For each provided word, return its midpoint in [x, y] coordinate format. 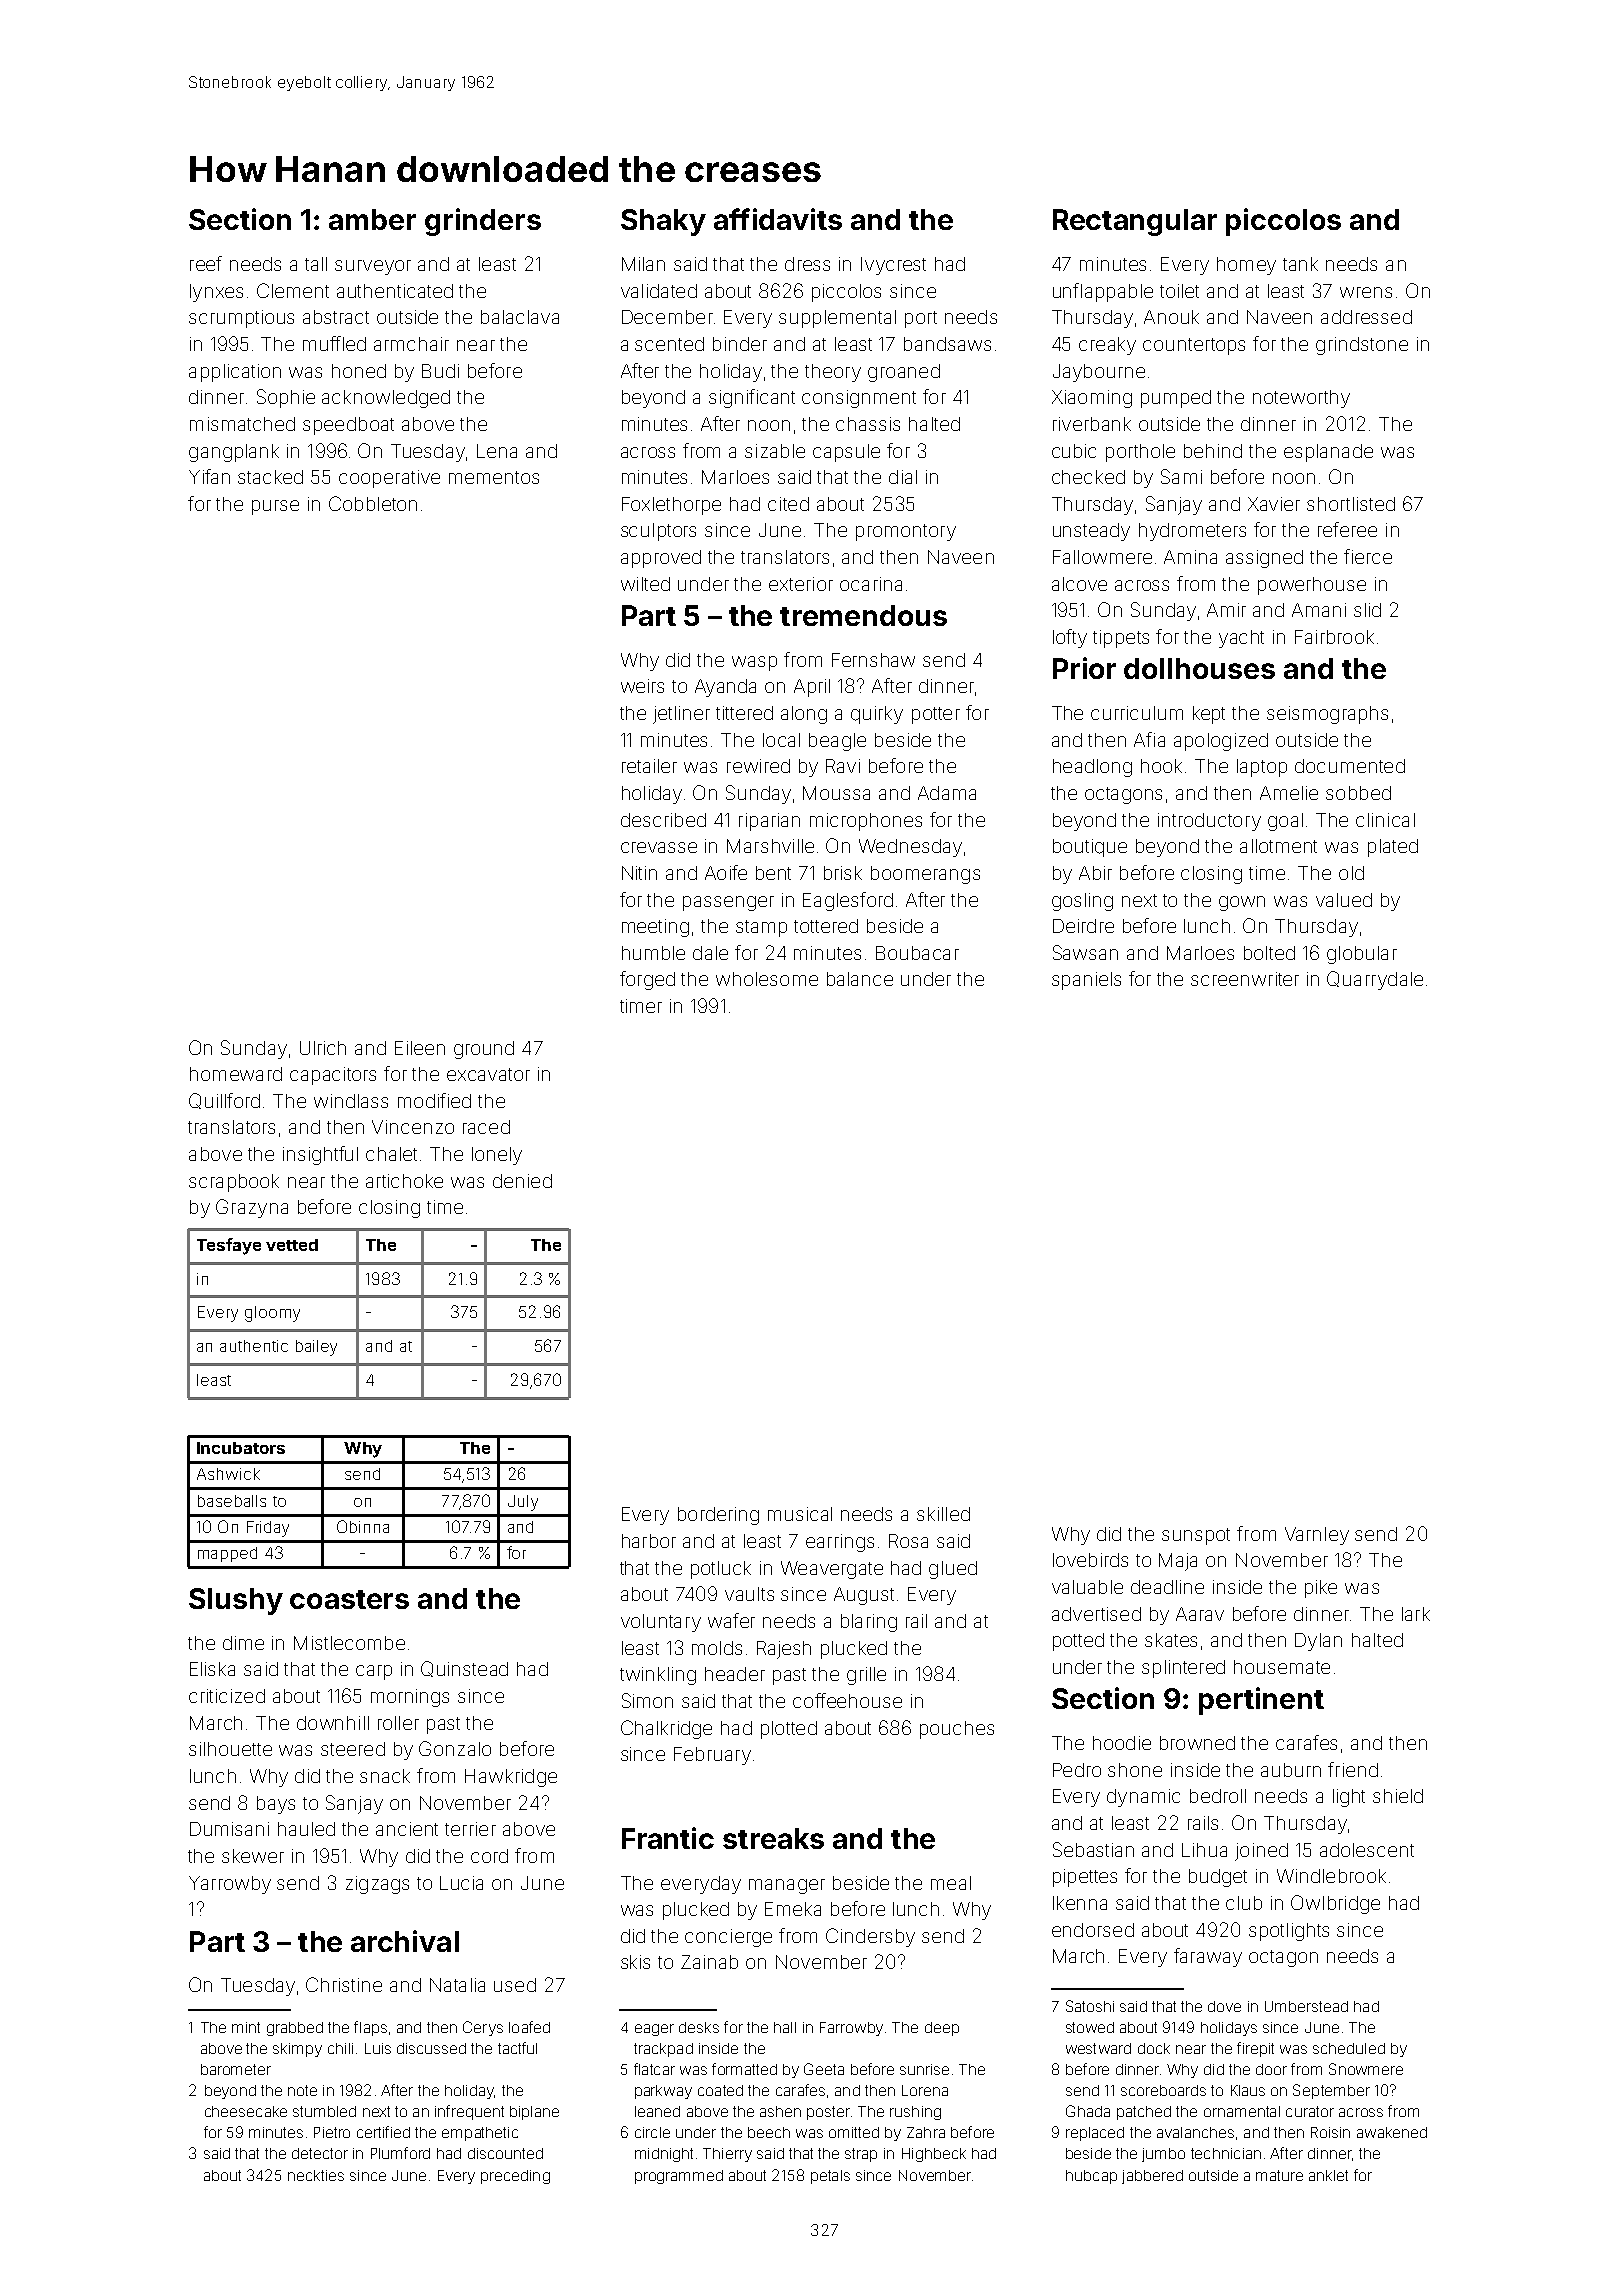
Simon [647, 1700]
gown [1242, 903]
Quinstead [464, 1669]
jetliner [681, 715]
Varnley [1317, 1536]
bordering [718, 1516]
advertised [1096, 1614]
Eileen [420, 1048]
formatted [744, 2069]
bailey [316, 1348]
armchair [411, 344]
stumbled [324, 2111]
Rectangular [1135, 222]
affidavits [778, 219]
